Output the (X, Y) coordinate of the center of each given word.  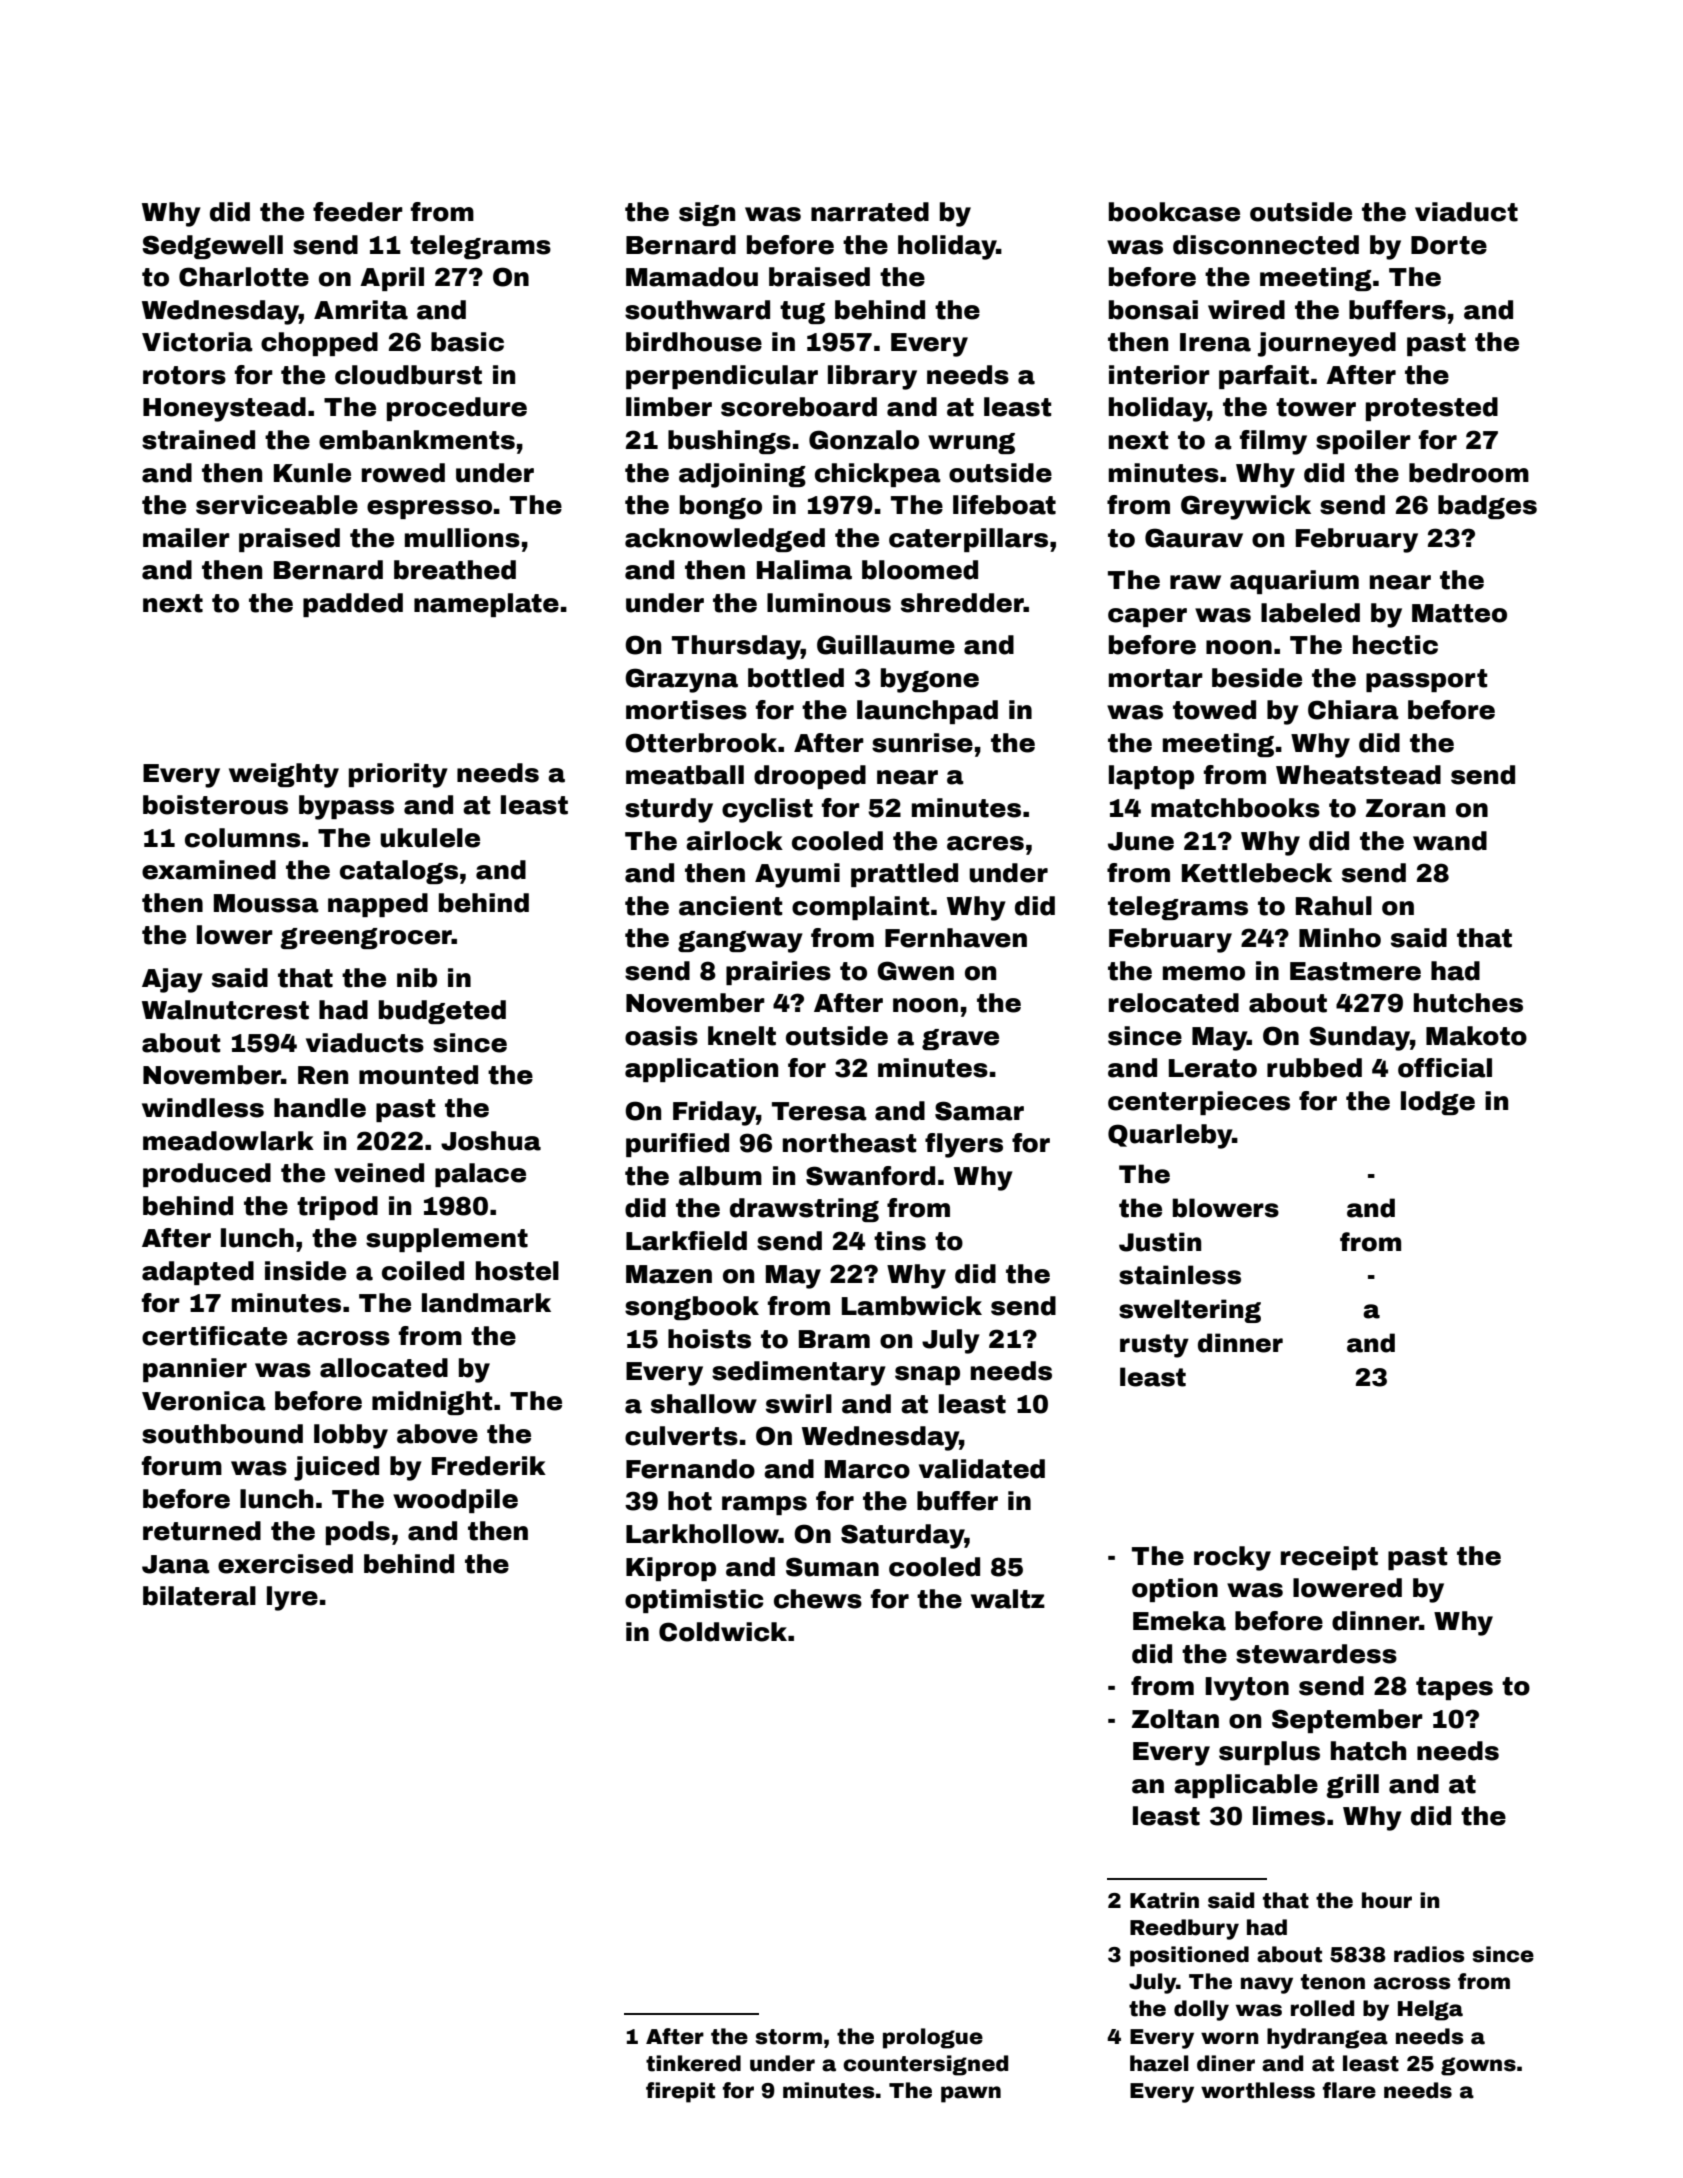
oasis (661, 1036)
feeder (358, 212)
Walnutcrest (225, 1010)
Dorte (1449, 245)
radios (1429, 1954)
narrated (870, 212)
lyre (292, 1598)
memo (1204, 973)
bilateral (199, 1596)
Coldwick (723, 1632)
